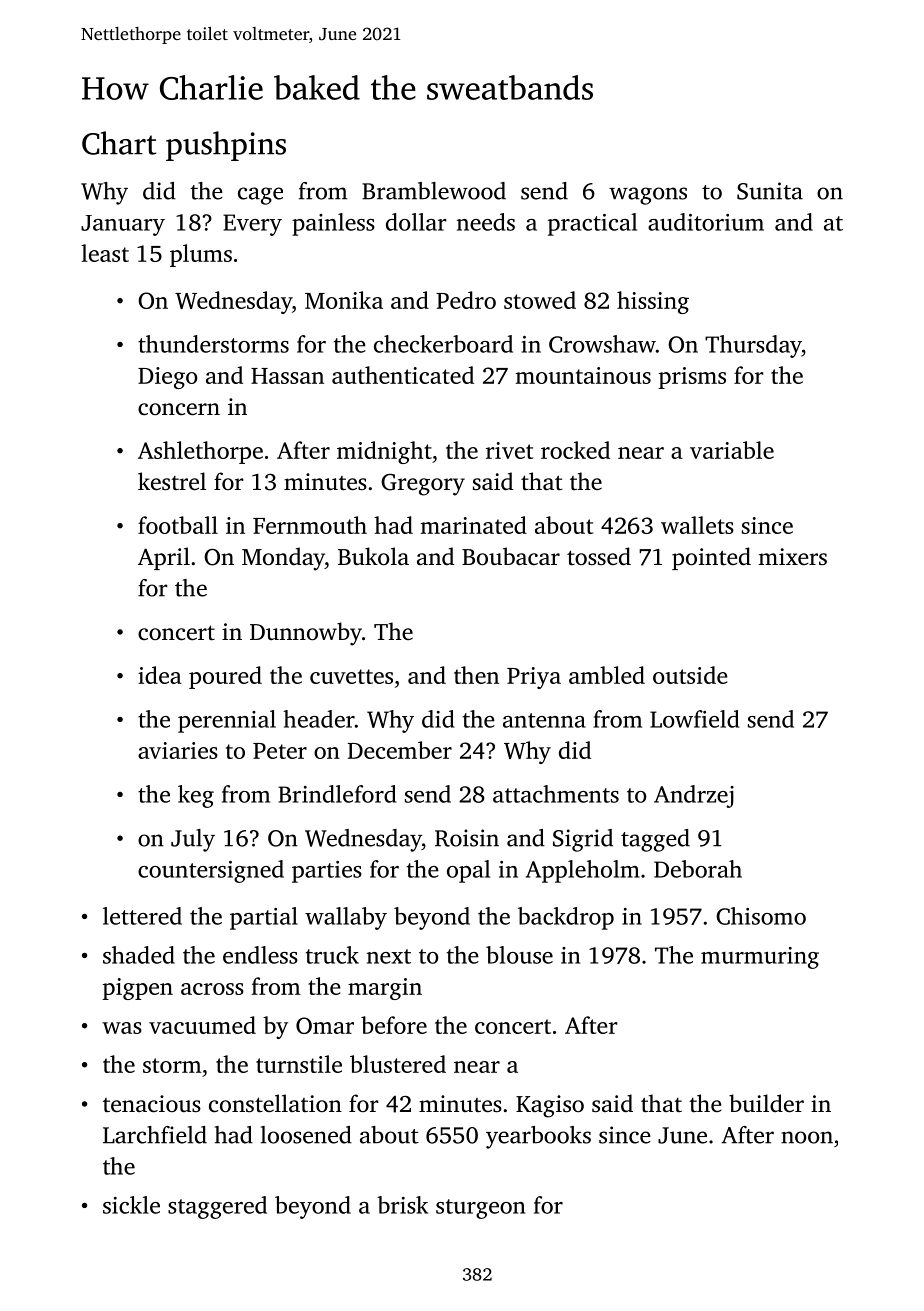 Image resolution: width=924 pixels, height=1311 pixels. I want to click on next, so click(389, 956).
